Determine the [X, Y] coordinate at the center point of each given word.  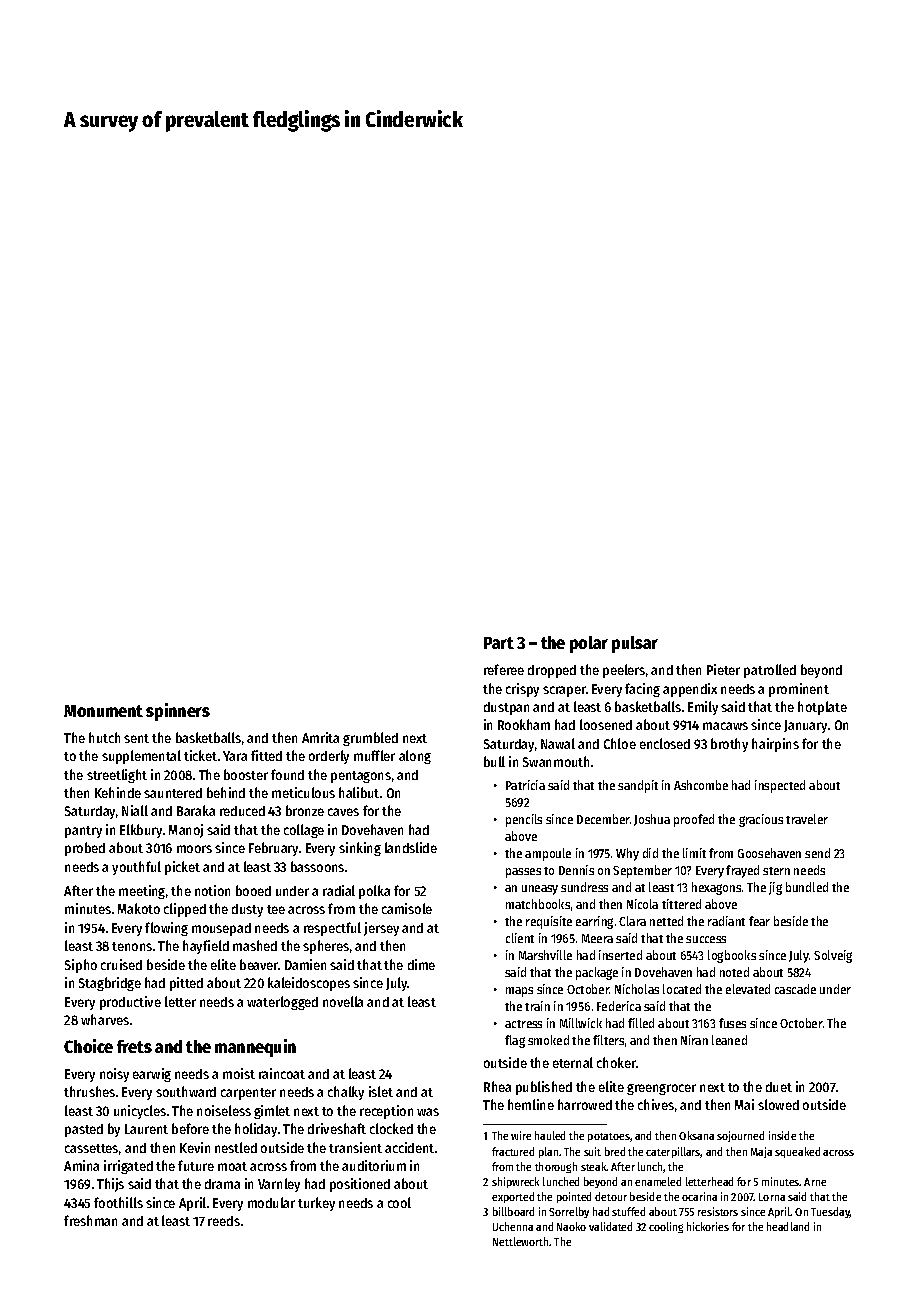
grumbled [370, 739]
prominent [799, 690]
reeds [224, 1221]
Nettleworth [521, 1241]
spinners [178, 712]
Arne [815, 1182]
